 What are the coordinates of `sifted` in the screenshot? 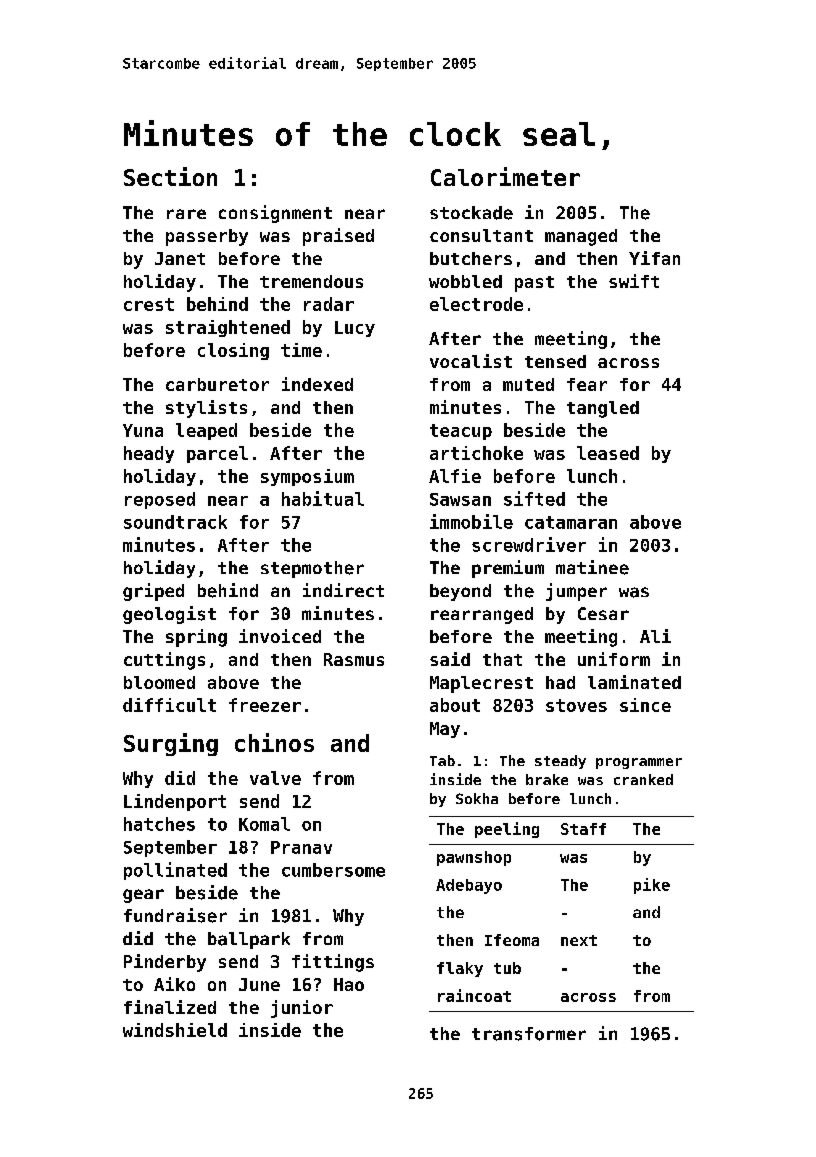 It's located at (534, 498).
